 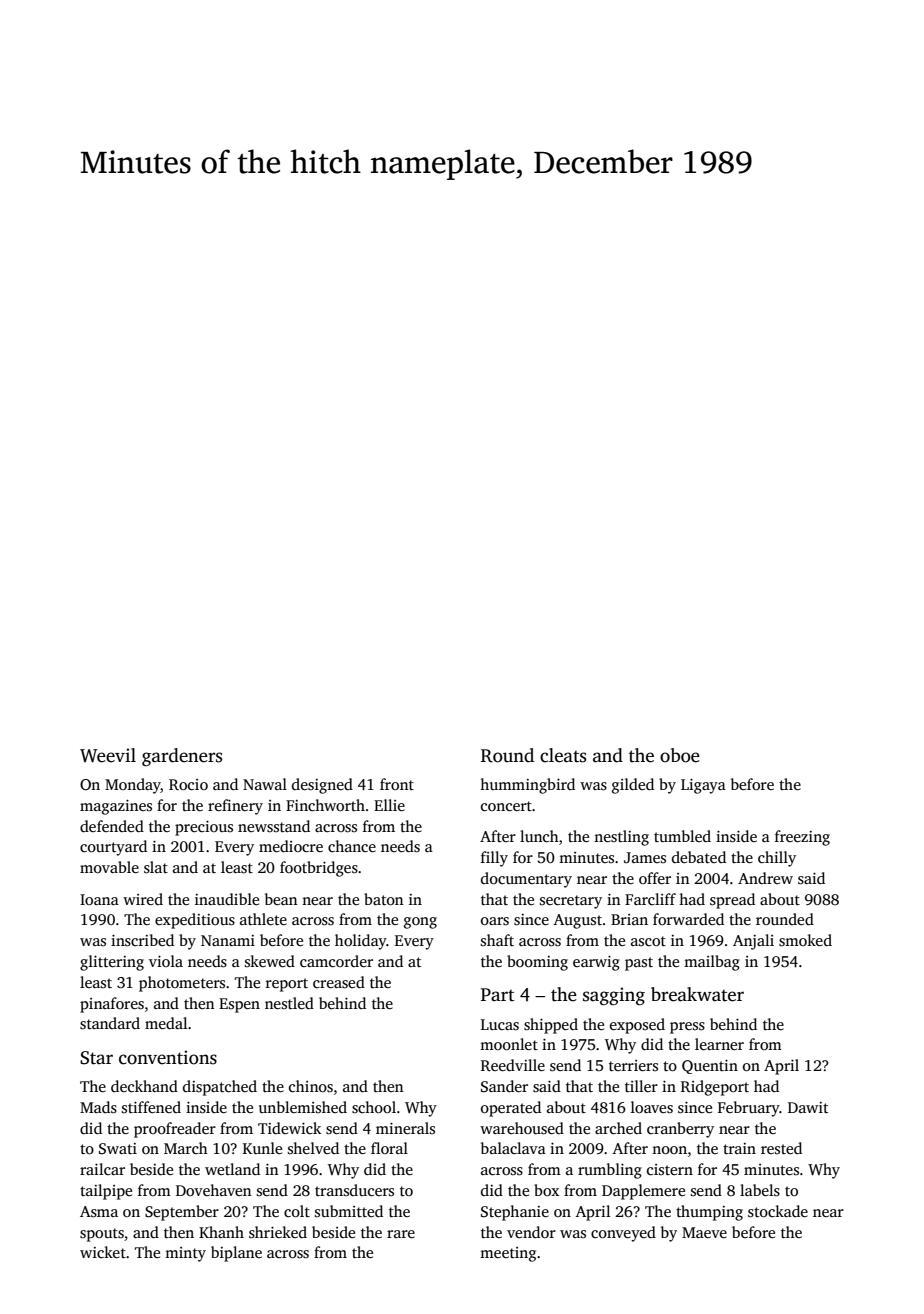 What do you see at coordinates (265, 784) in the page?
I see `Nawal` at bounding box center [265, 784].
